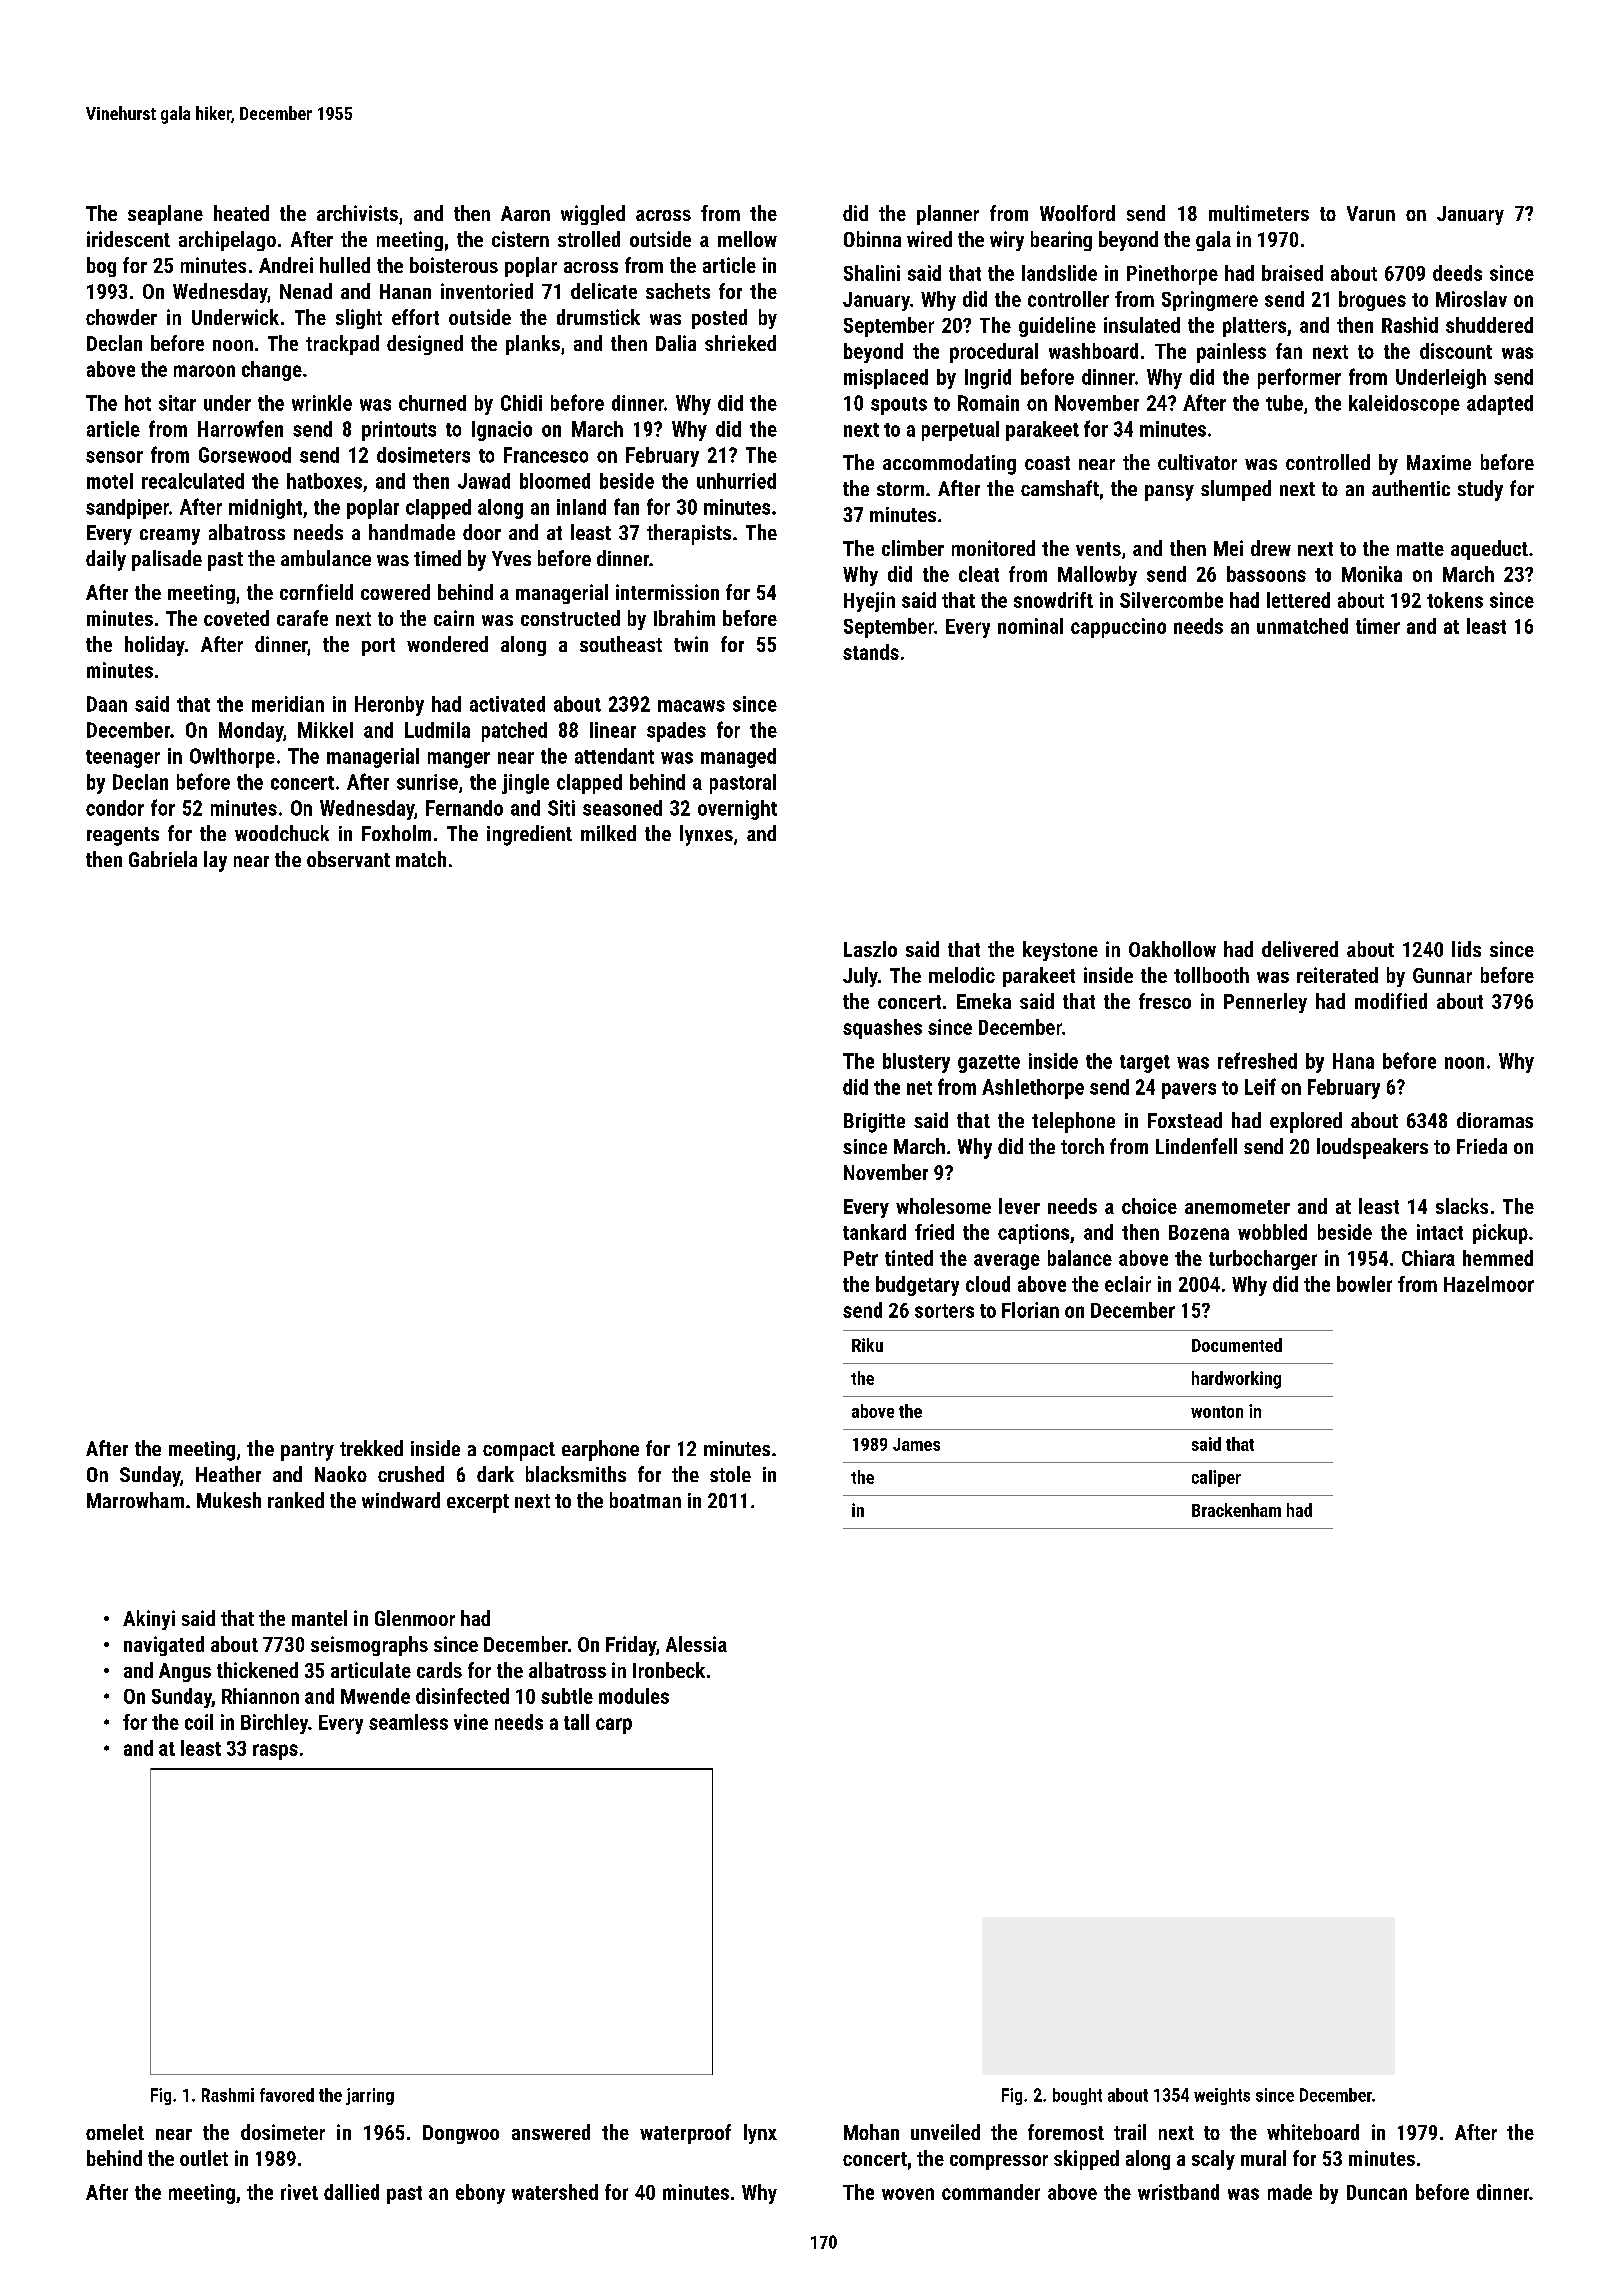  I want to click on jarring, so click(370, 2096).
